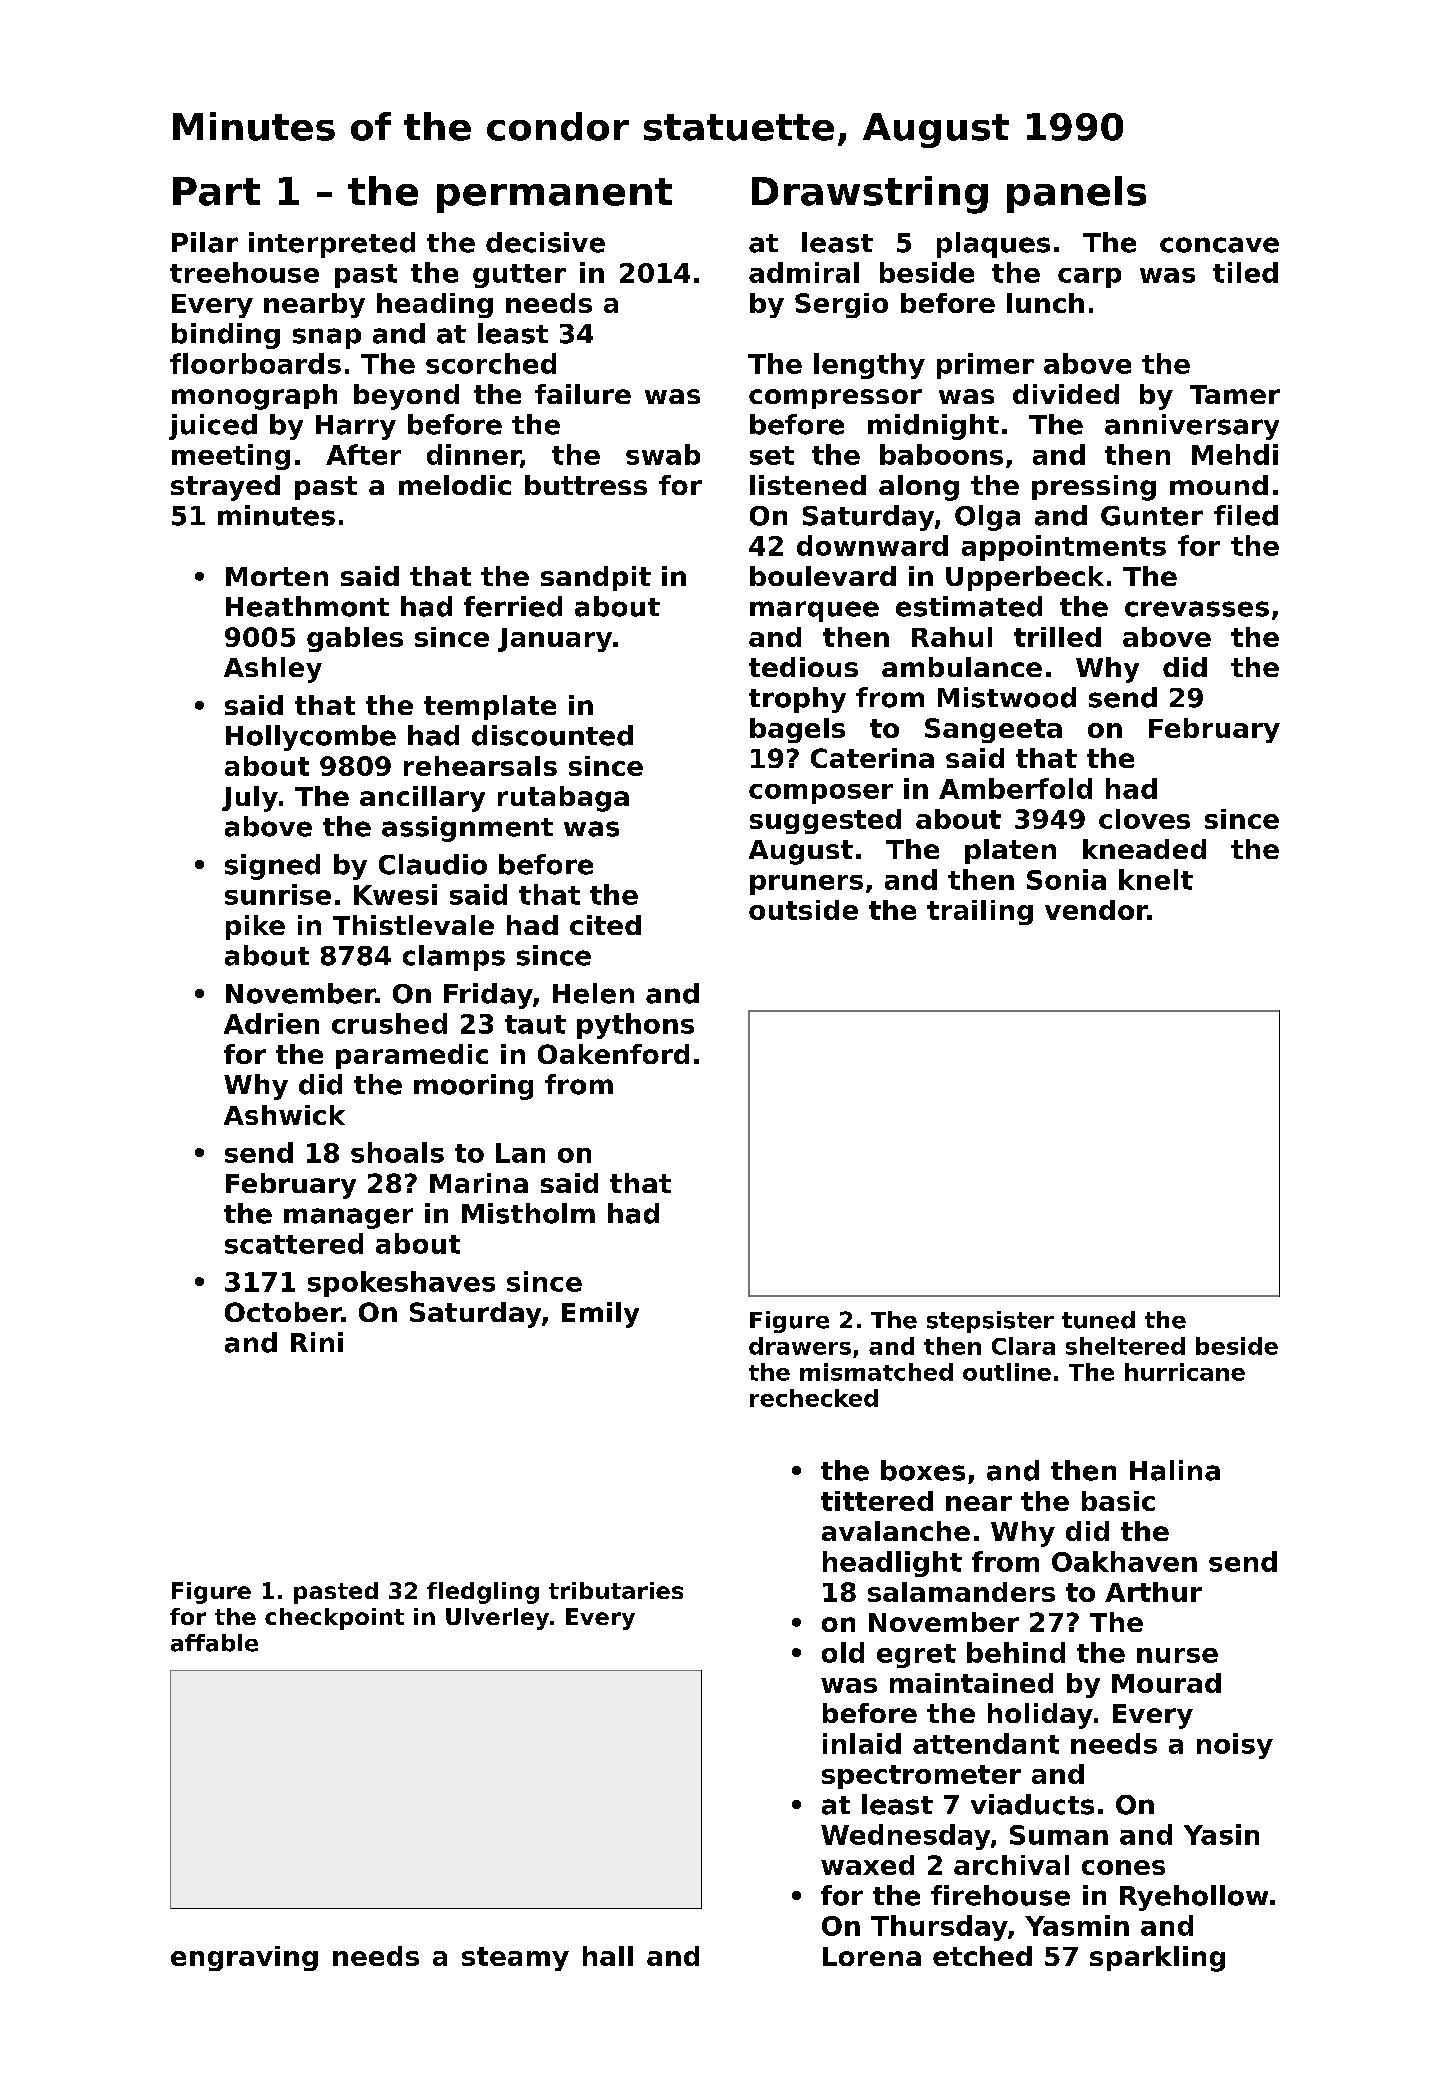 Image resolution: width=1450 pixels, height=2100 pixels. What do you see at coordinates (554, 195) in the screenshot?
I see `permanent` at bounding box center [554, 195].
